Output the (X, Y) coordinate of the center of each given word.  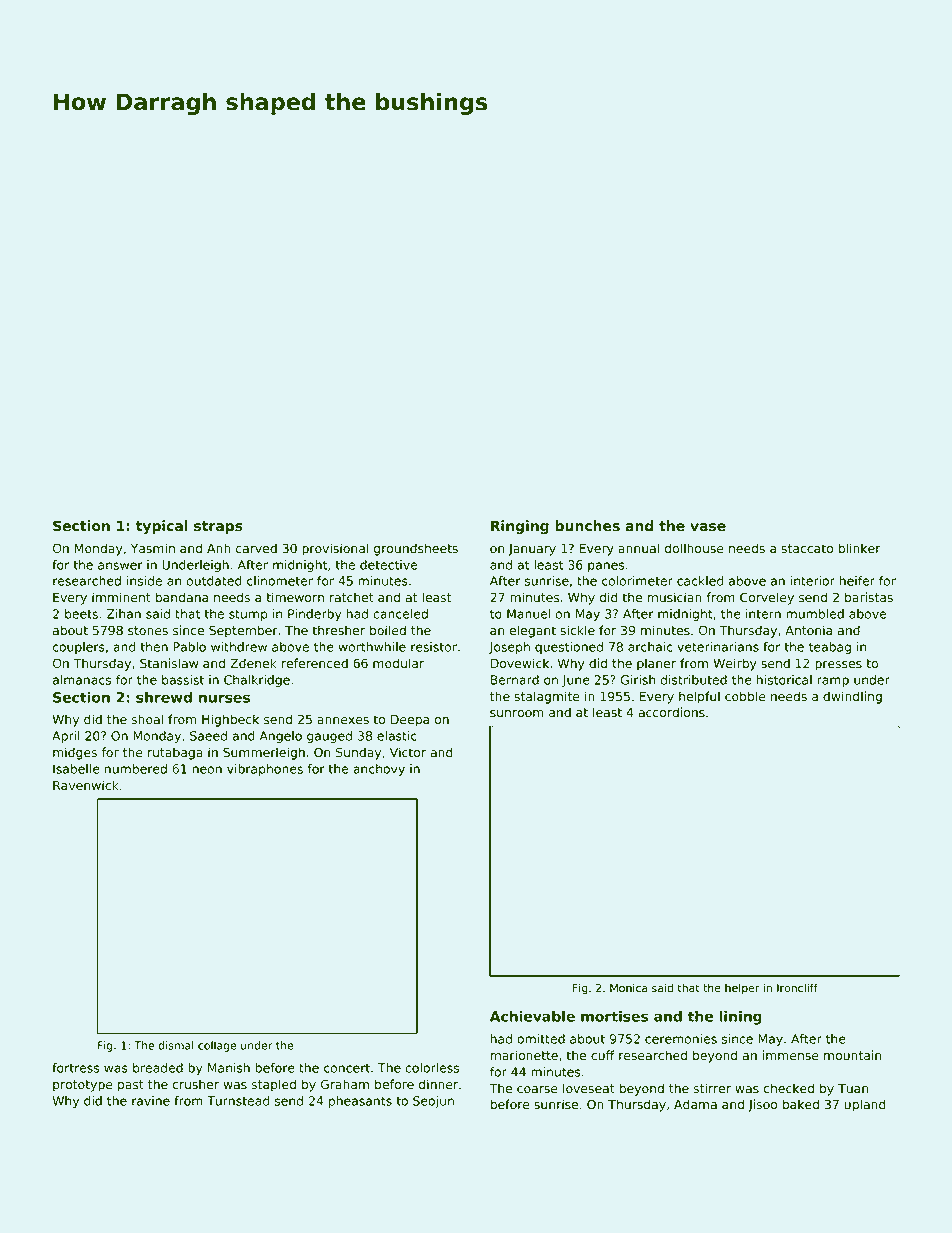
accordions (671, 712)
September (243, 631)
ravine (151, 1101)
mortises (614, 1016)
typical (162, 527)
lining (741, 1018)
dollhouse (694, 548)
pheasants (360, 1102)
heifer (857, 581)
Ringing (520, 527)
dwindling (852, 697)
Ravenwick (86, 785)
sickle (577, 630)
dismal (176, 1045)
